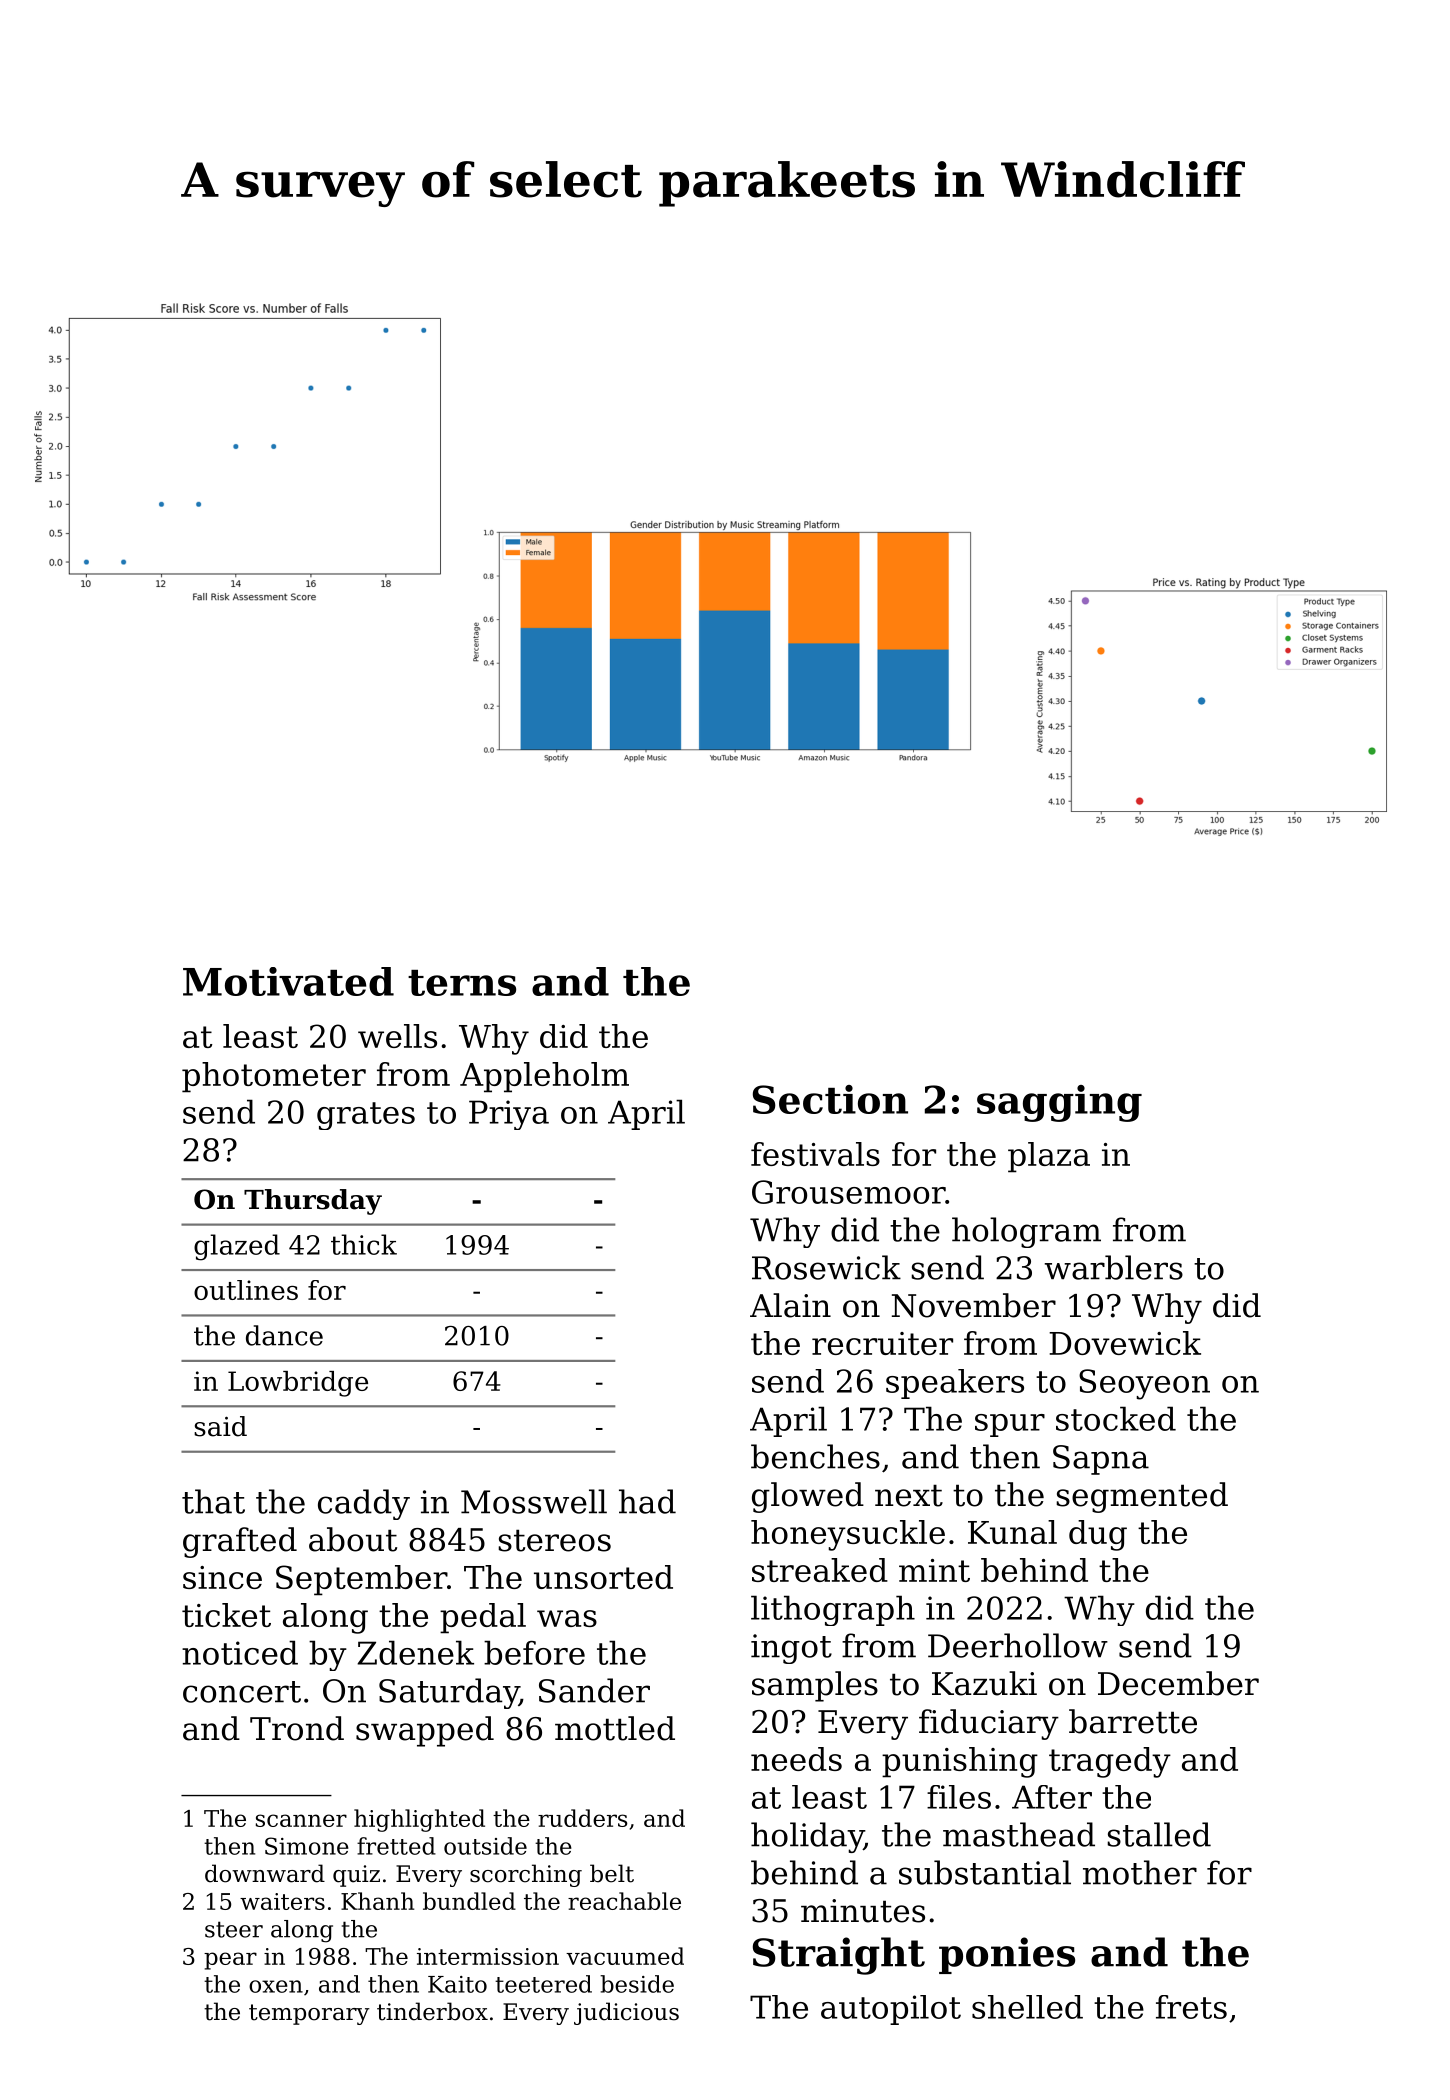 The width and height of the page is (1450, 2100). What do you see at coordinates (377, 1901) in the page?
I see `Khanh` at bounding box center [377, 1901].
